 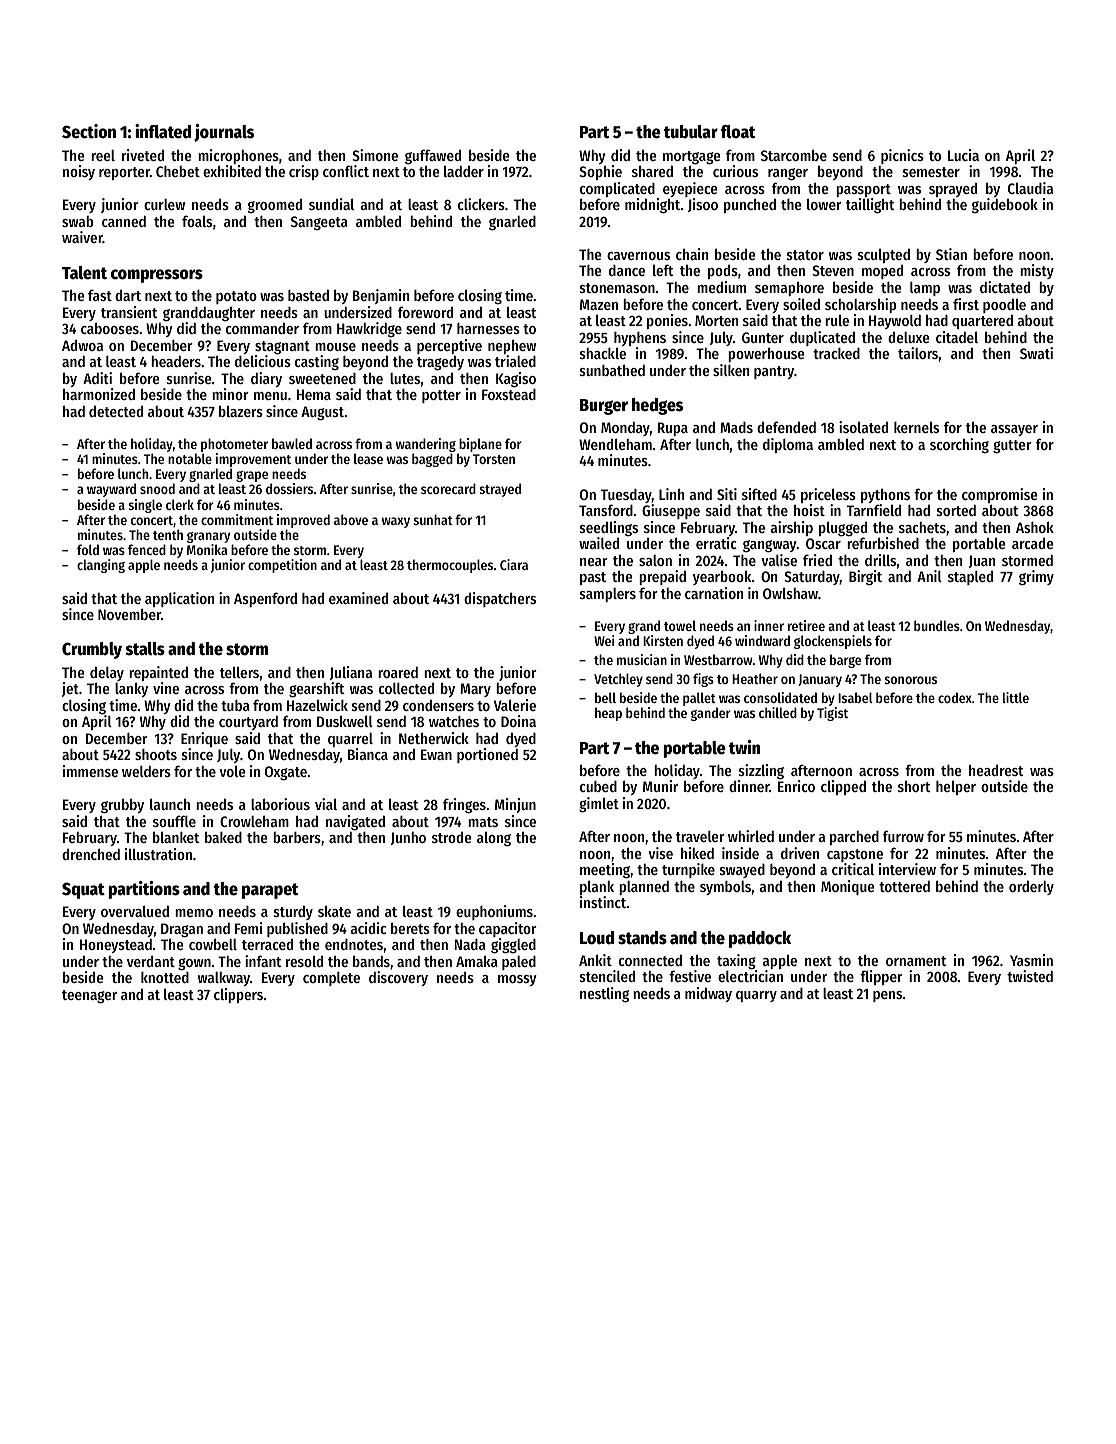 I want to click on stenciled, so click(x=607, y=976).
